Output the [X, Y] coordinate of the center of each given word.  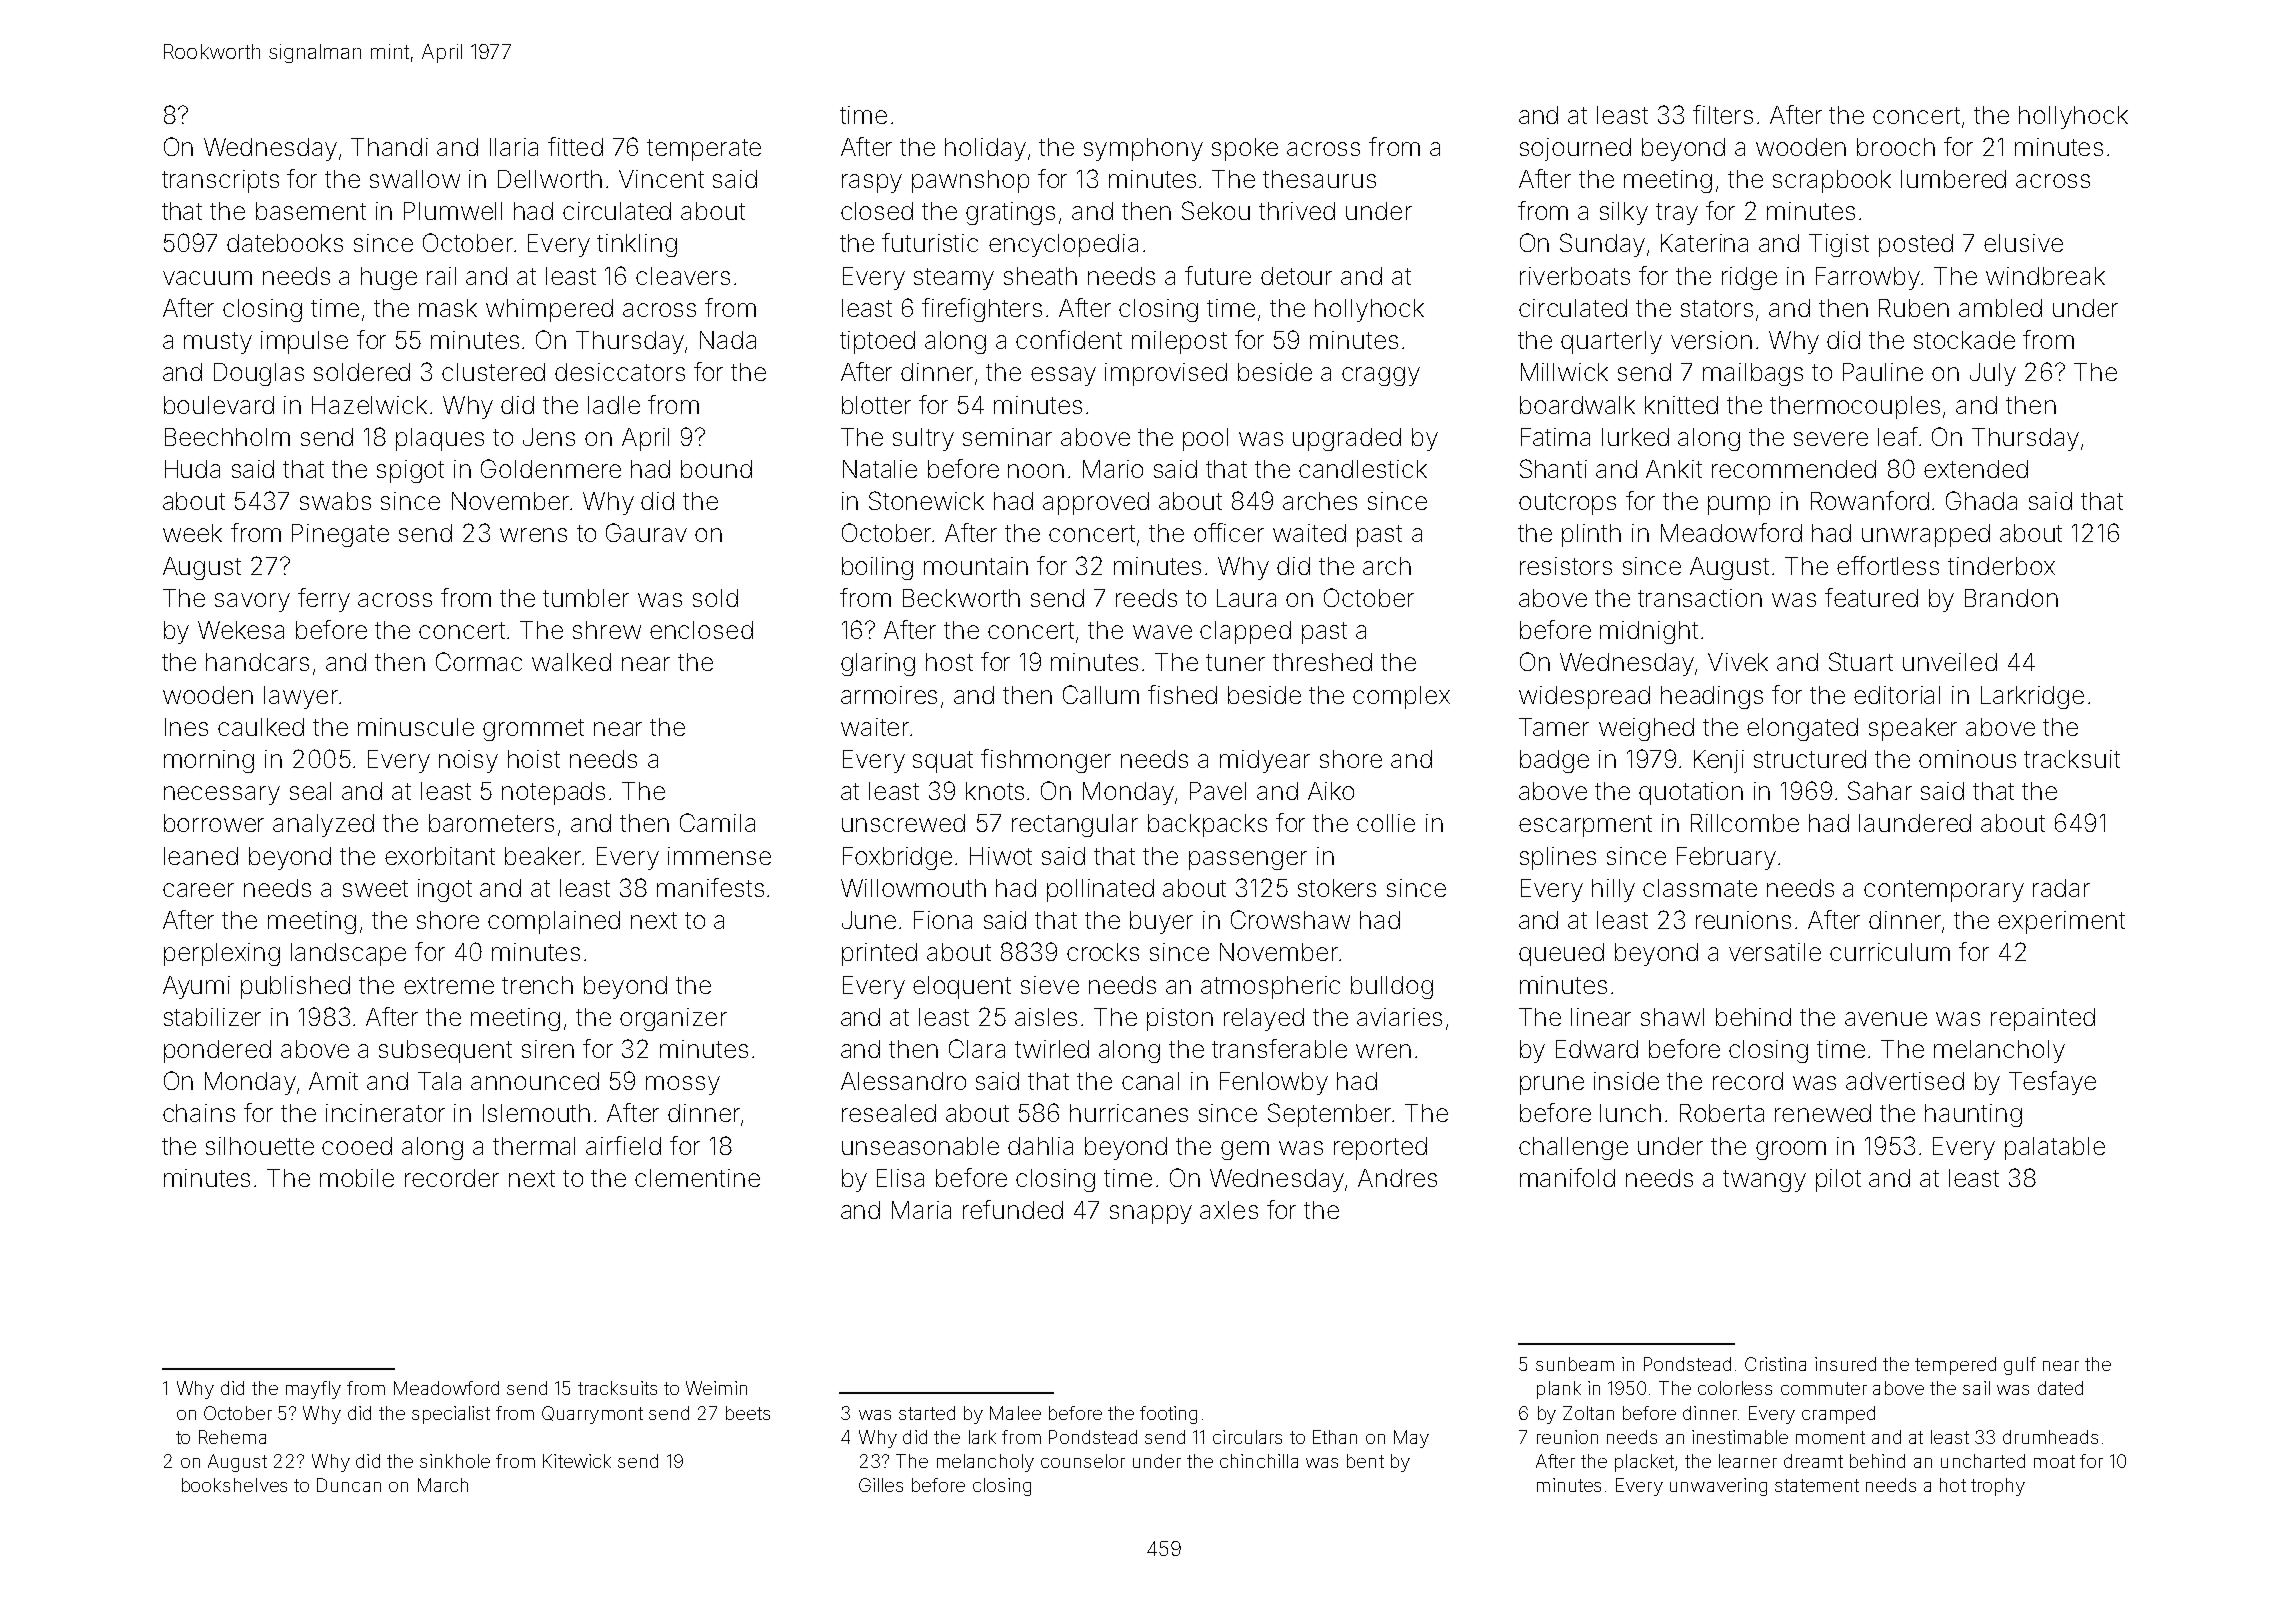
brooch [1896, 147]
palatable [2055, 1148]
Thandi [389, 147]
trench [537, 985]
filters [1723, 114]
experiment [2061, 922]
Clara [977, 1048]
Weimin [716, 1388]
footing [1168, 1415]
